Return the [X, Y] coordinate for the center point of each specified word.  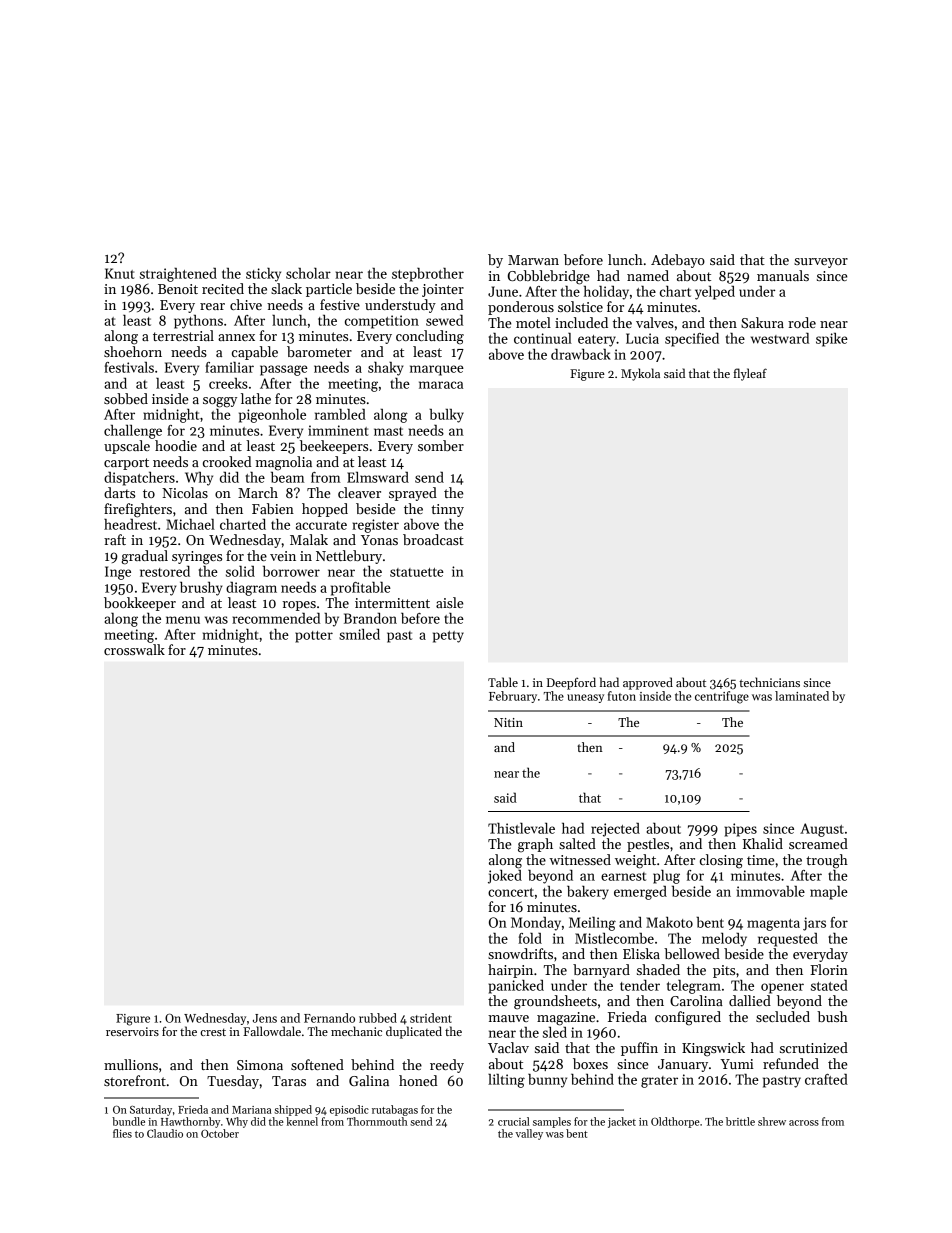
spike [832, 340]
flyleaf [750, 374]
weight [635, 861]
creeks [228, 383]
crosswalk [134, 649]
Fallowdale [272, 1031]
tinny [447, 510]
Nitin [508, 722]
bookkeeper [140, 604]
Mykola [640, 374]
